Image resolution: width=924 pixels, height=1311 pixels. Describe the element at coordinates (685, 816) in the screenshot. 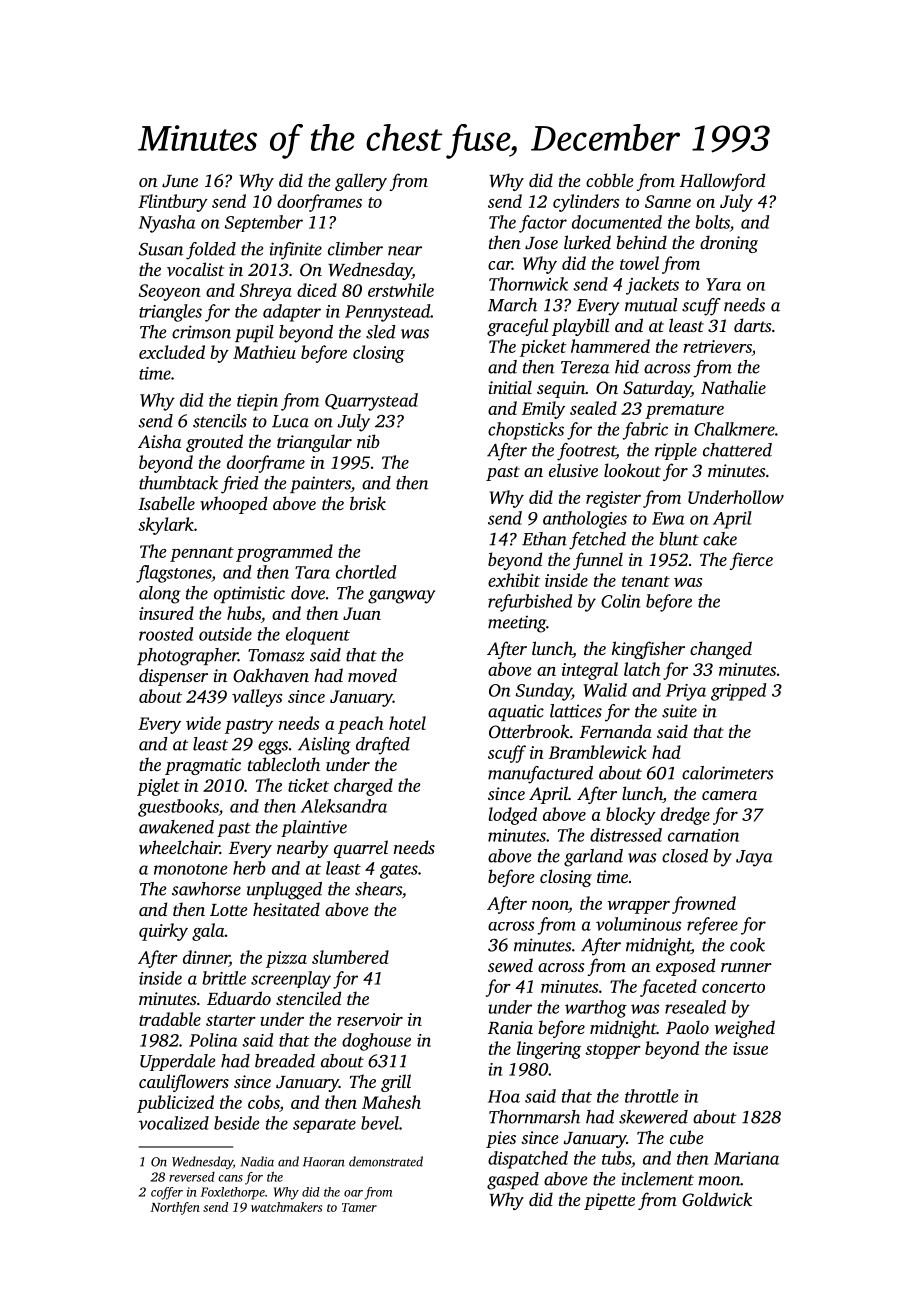

I see `dredge` at that location.
